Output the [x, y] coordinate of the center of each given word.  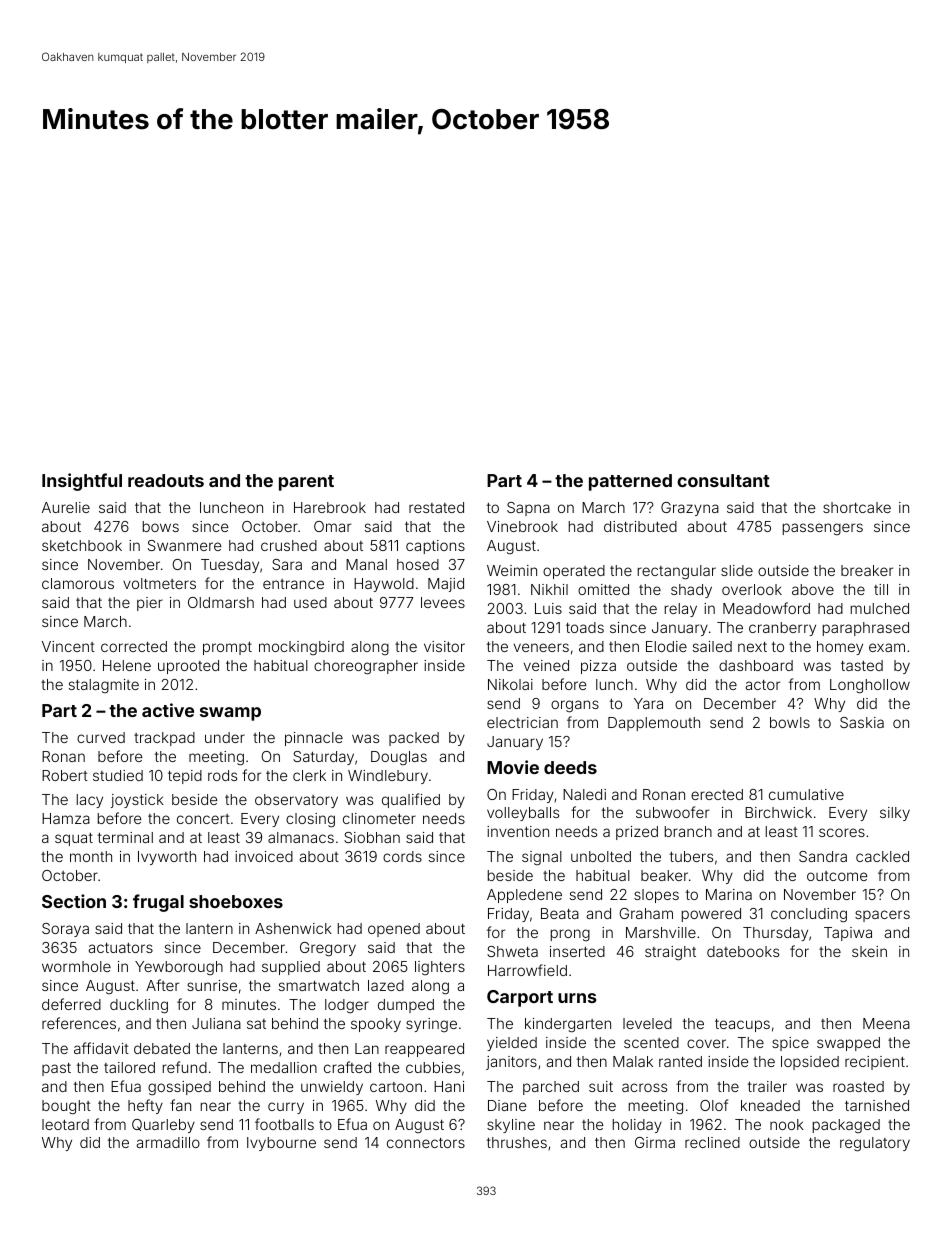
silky [895, 814]
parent [306, 483]
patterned [630, 482]
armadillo [168, 1142]
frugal [158, 903]
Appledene [524, 896]
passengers [823, 529]
